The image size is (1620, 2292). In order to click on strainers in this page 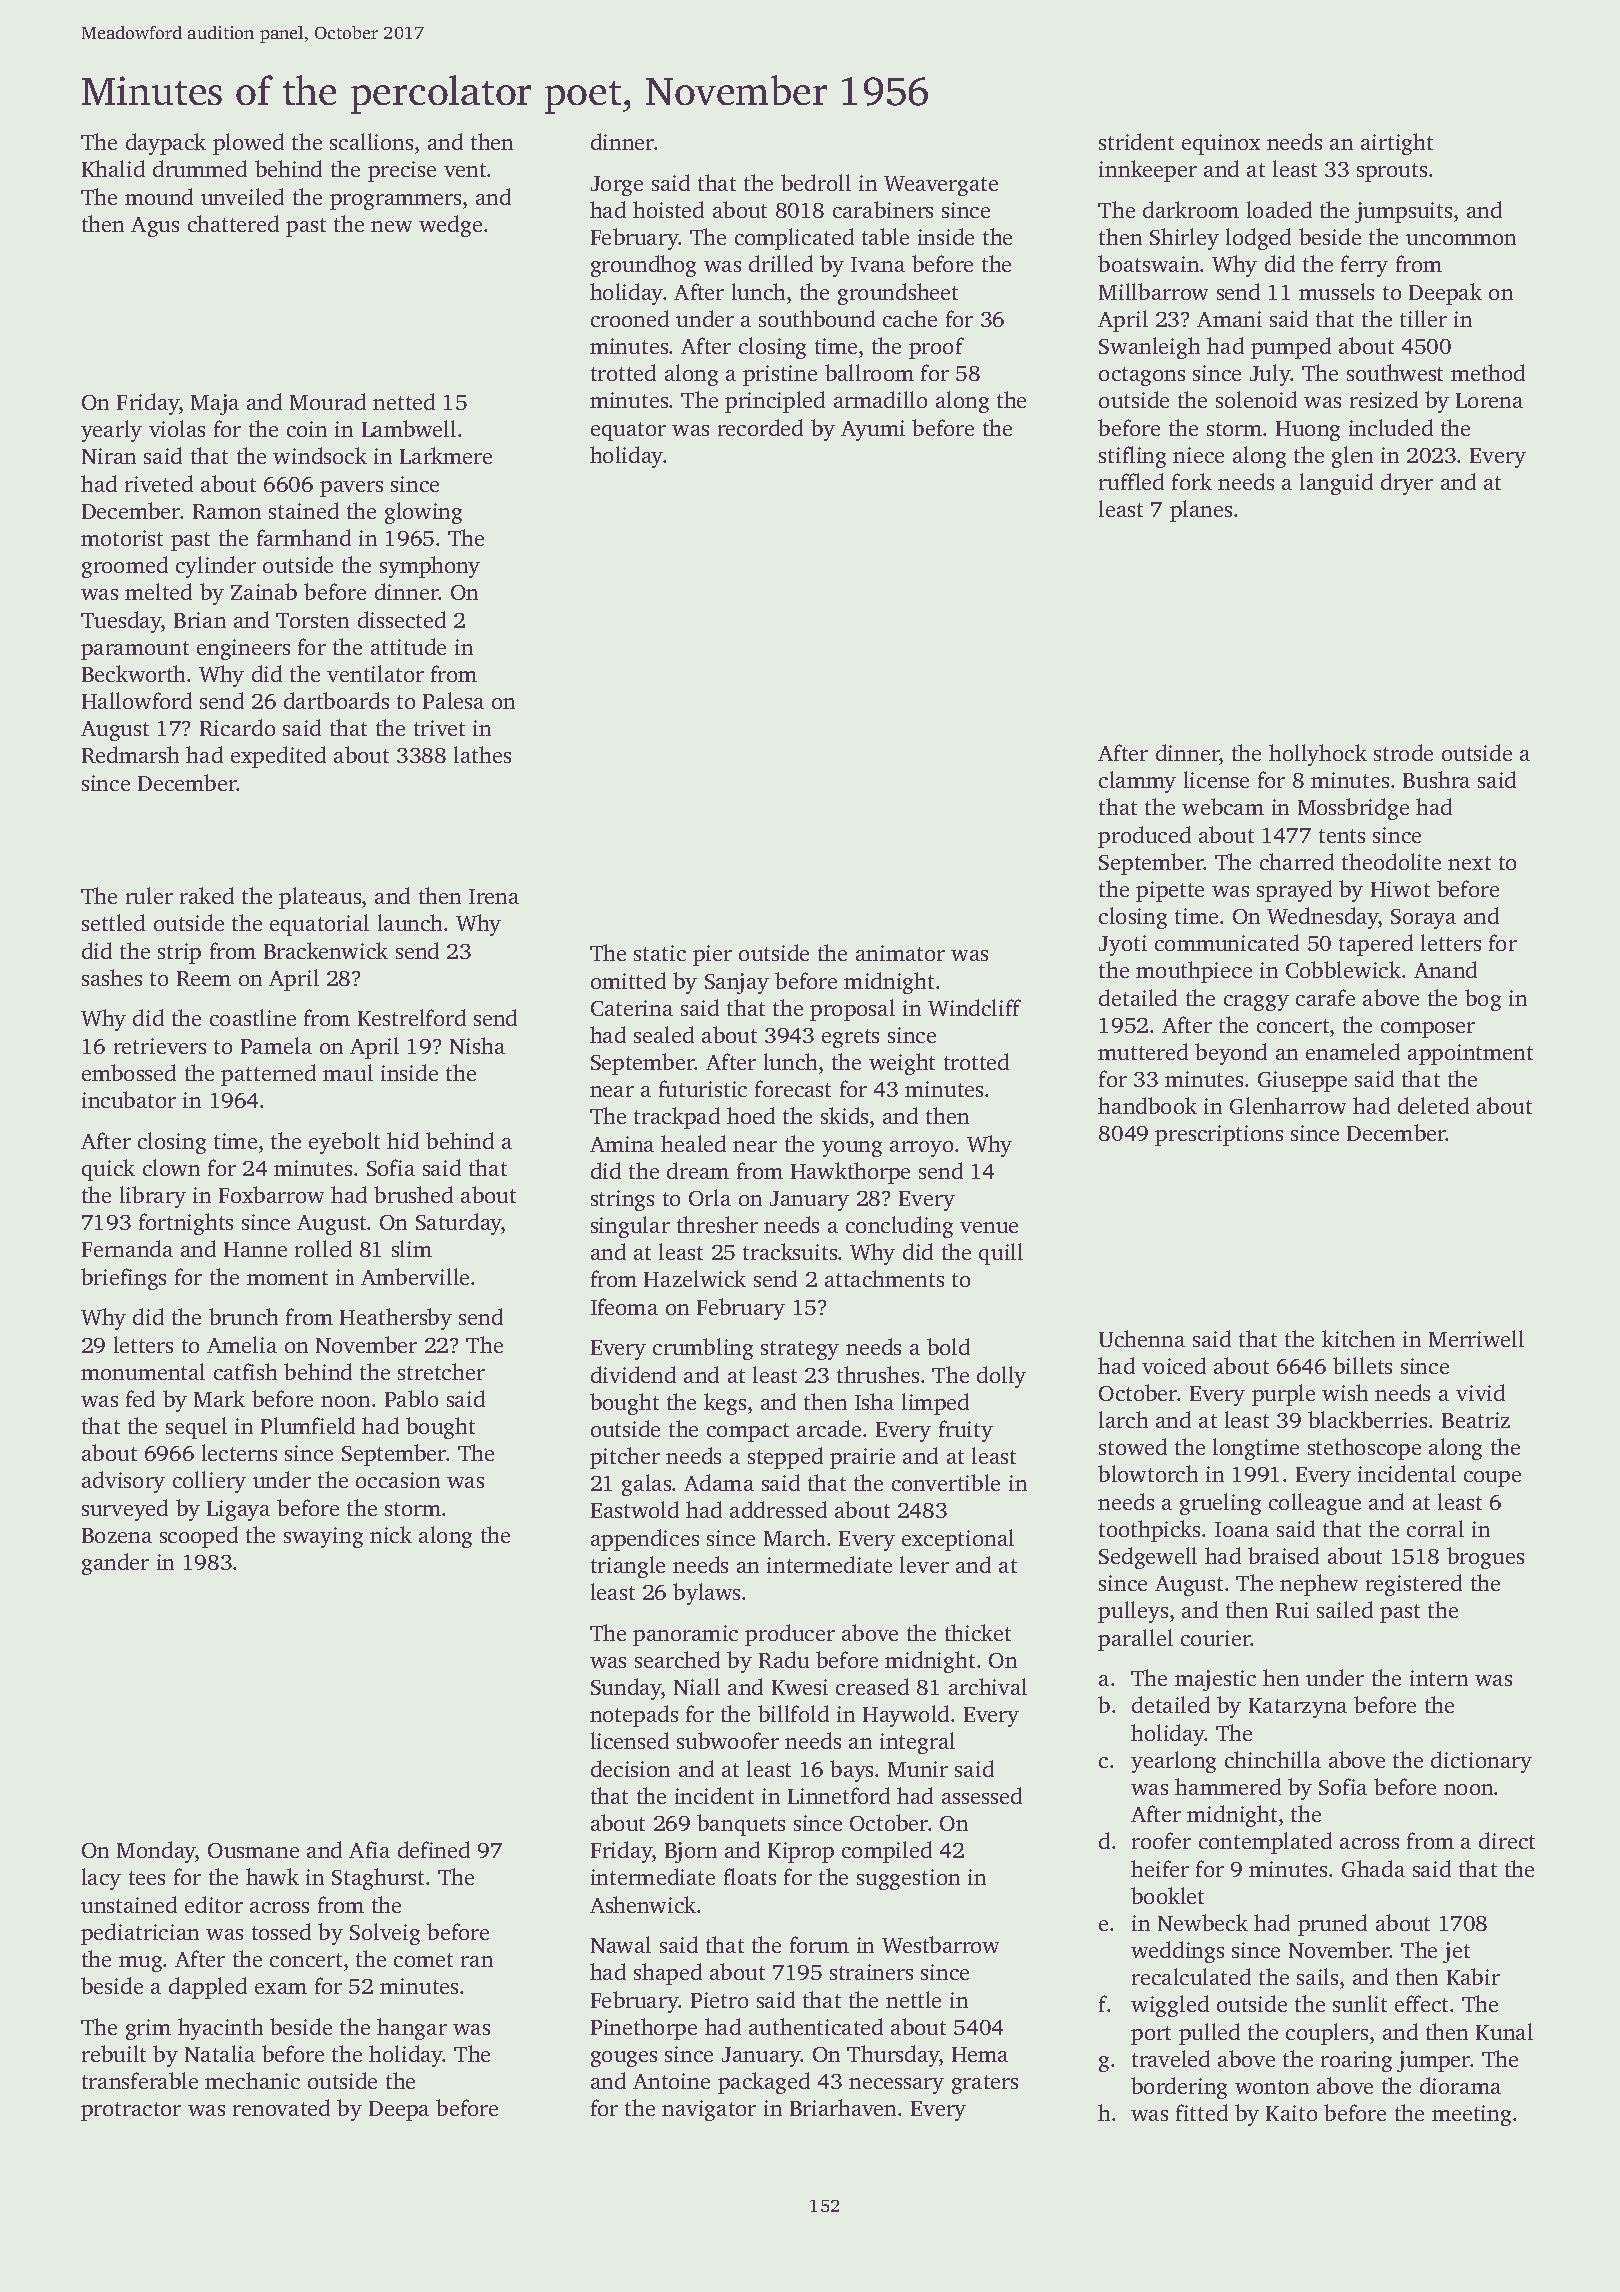, I will do `click(871, 1972)`.
